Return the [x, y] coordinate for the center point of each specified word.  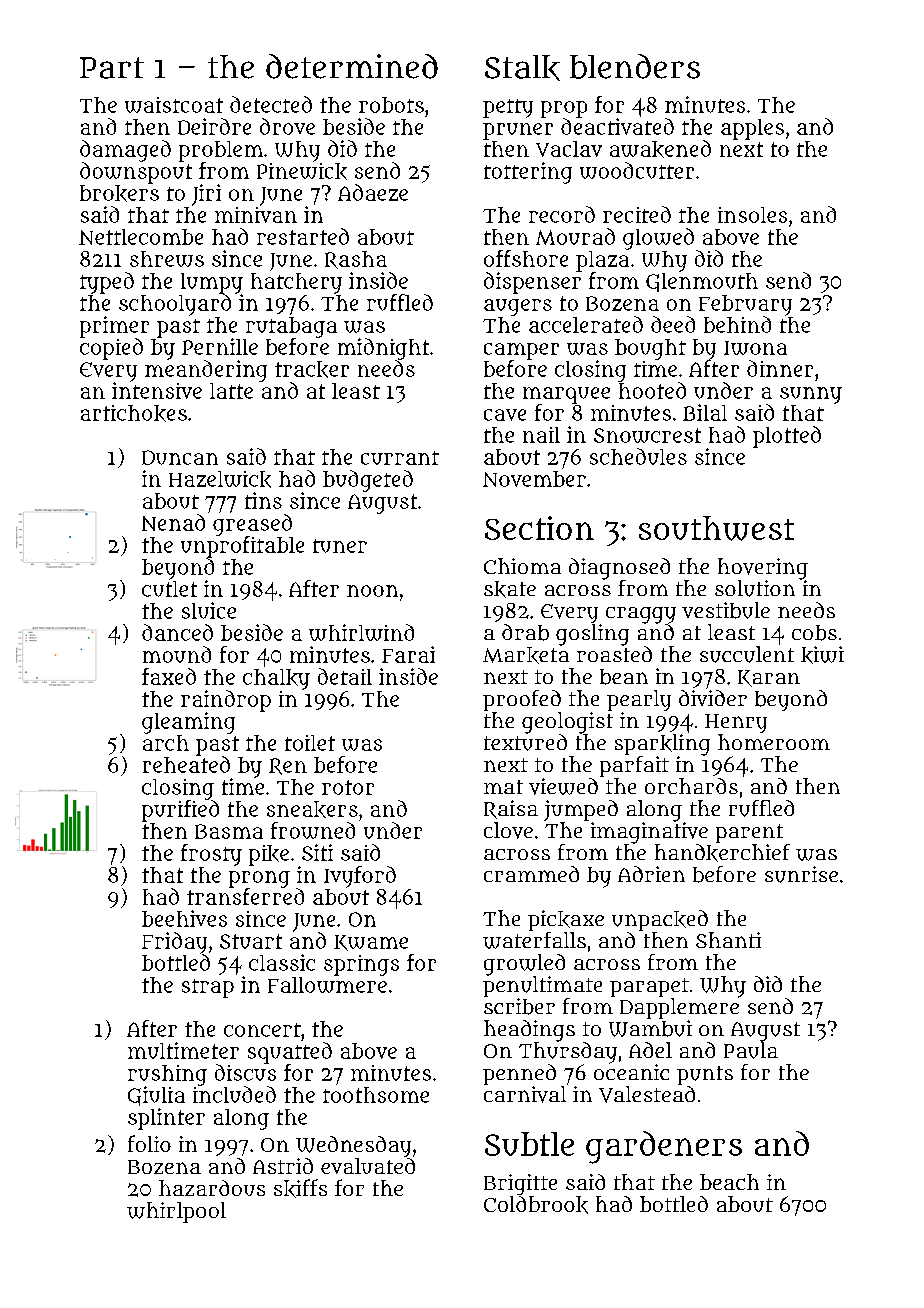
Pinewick [302, 171]
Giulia [156, 1096]
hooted [652, 390]
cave [505, 415]
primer [114, 327]
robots [391, 105]
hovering [763, 569]
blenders [635, 66]
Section [539, 528]
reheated [186, 764]
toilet [310, 743]
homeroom [774, 742]
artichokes [134, 413]
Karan [769, 678]
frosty [211, 855]
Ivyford [360, 877]
